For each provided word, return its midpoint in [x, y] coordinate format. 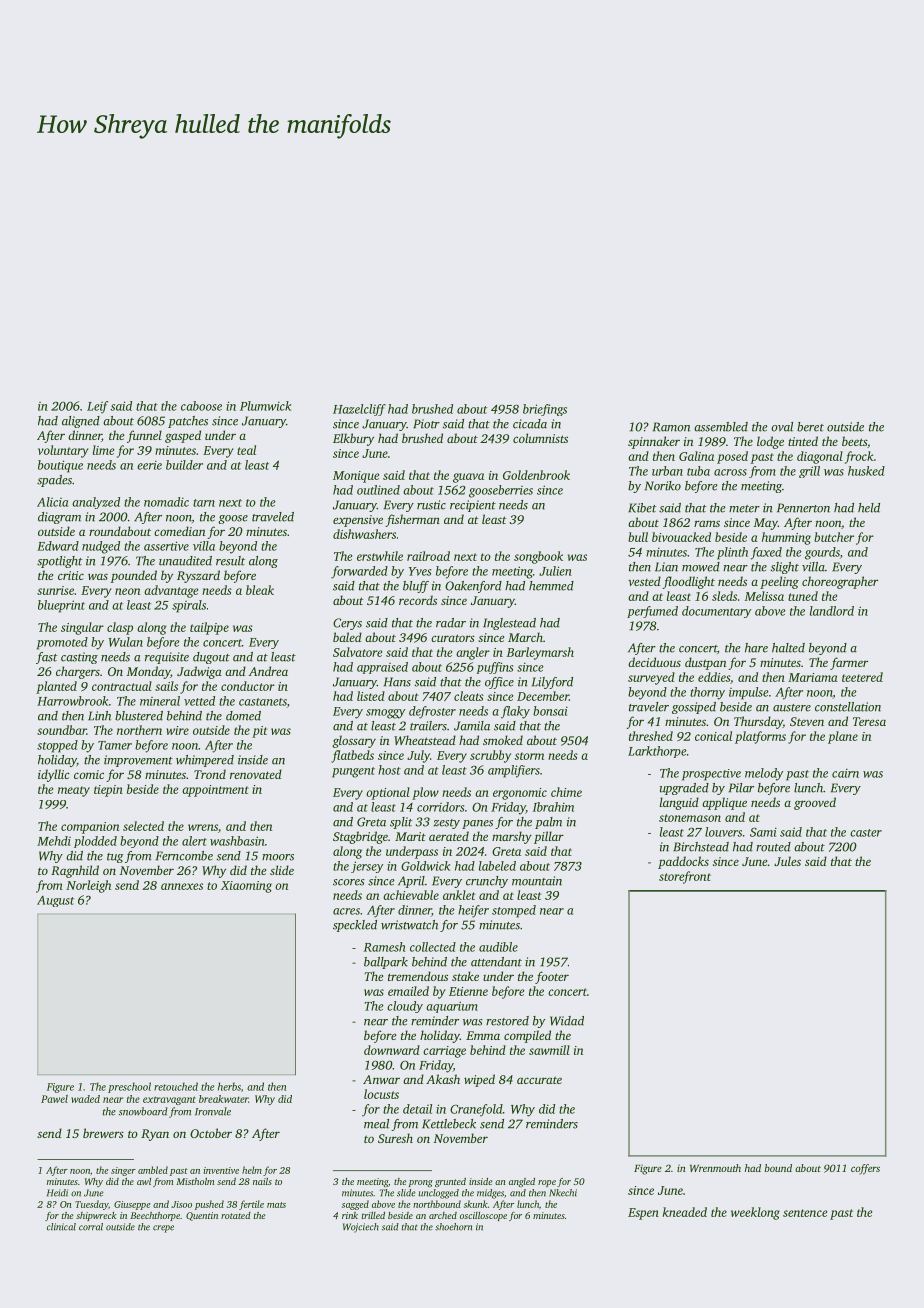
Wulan [126, 642]
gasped [183, 436]
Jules [787, 861]
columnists [540, 438]
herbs [229, 1086]
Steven [807, 721]
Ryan [155, 1135]
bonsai [550, 711]
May [766, 524]
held [869, 508]
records [418, 600]
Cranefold [476, 1110]
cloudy [405, 1007]
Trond [210, 774]
